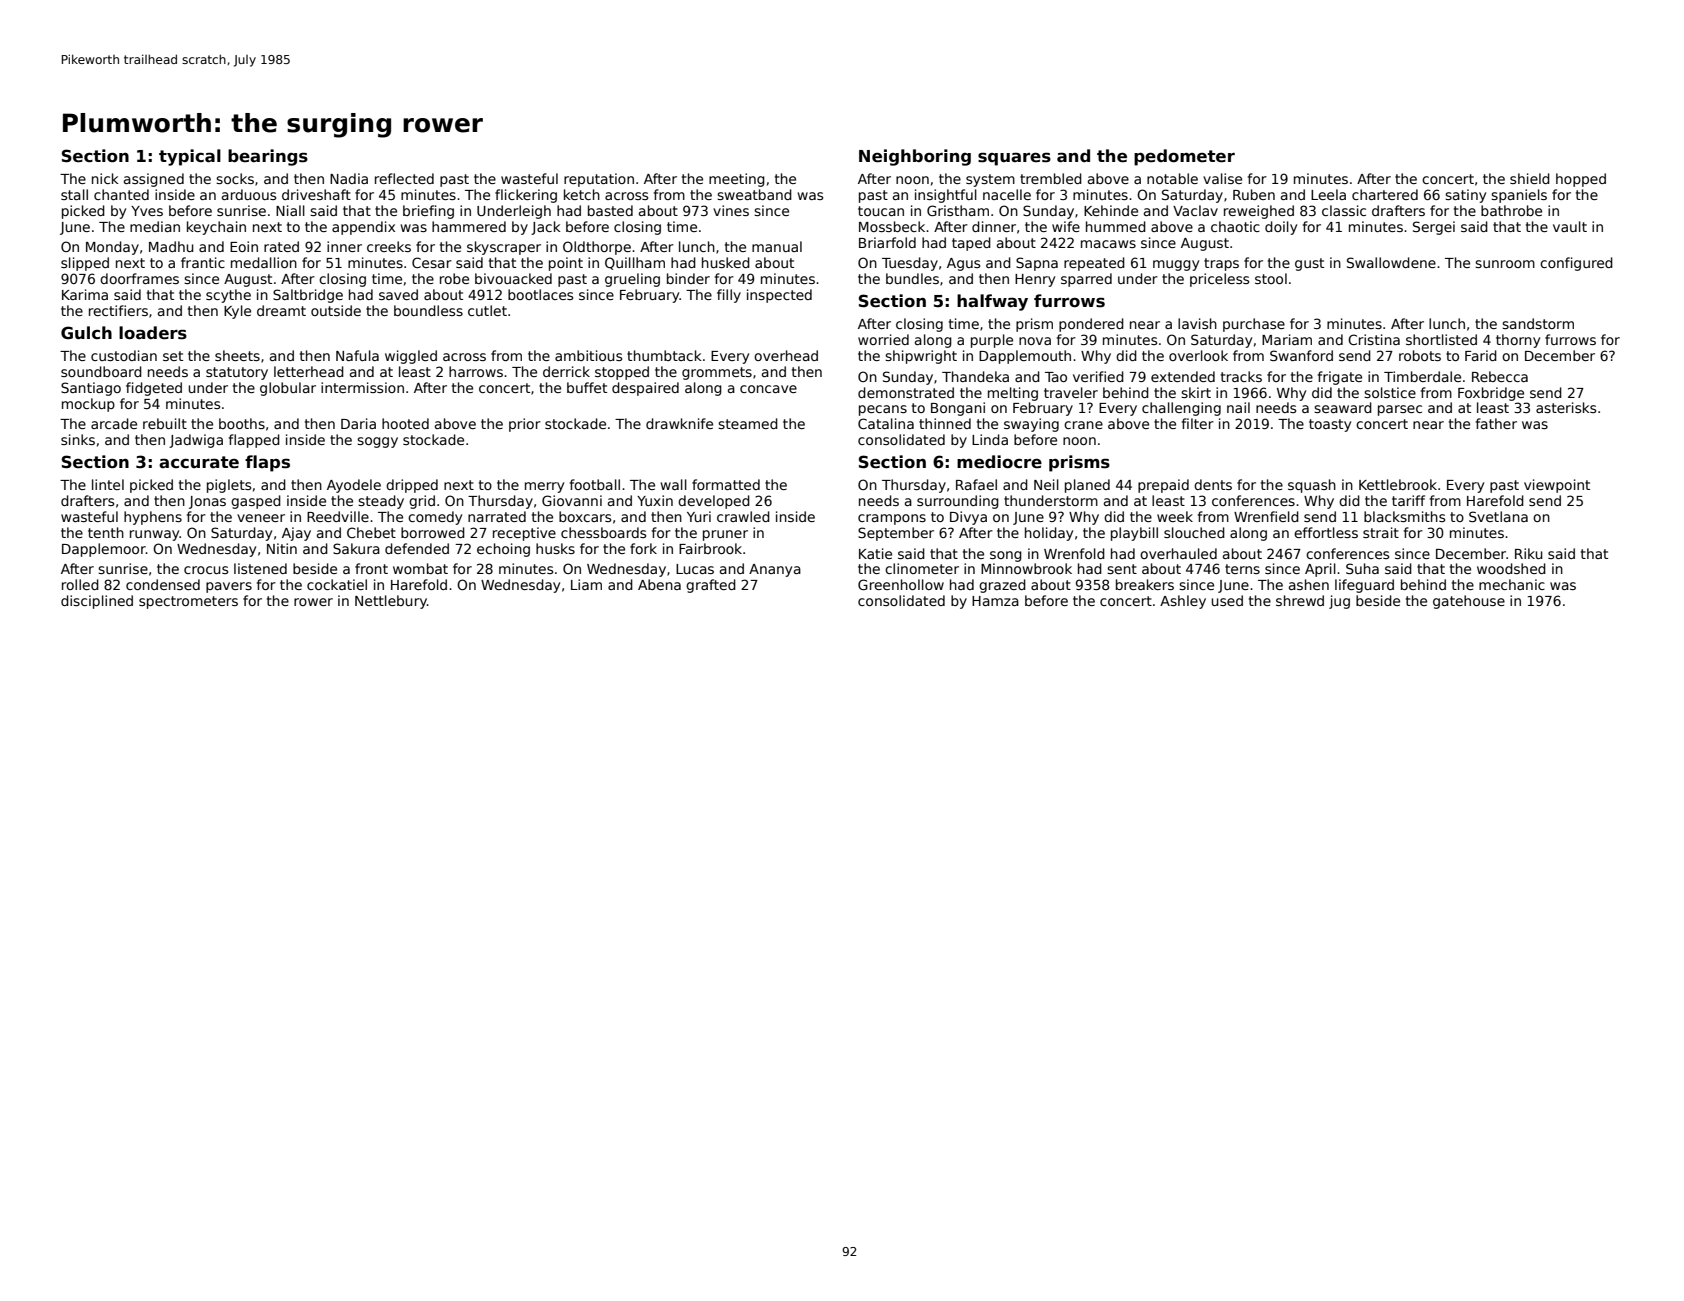 The image size is (1684, 1301). What do you see at coordinates (1512, 584) in the document?
I see `mechanic` at bounding box center [1512, 584].
